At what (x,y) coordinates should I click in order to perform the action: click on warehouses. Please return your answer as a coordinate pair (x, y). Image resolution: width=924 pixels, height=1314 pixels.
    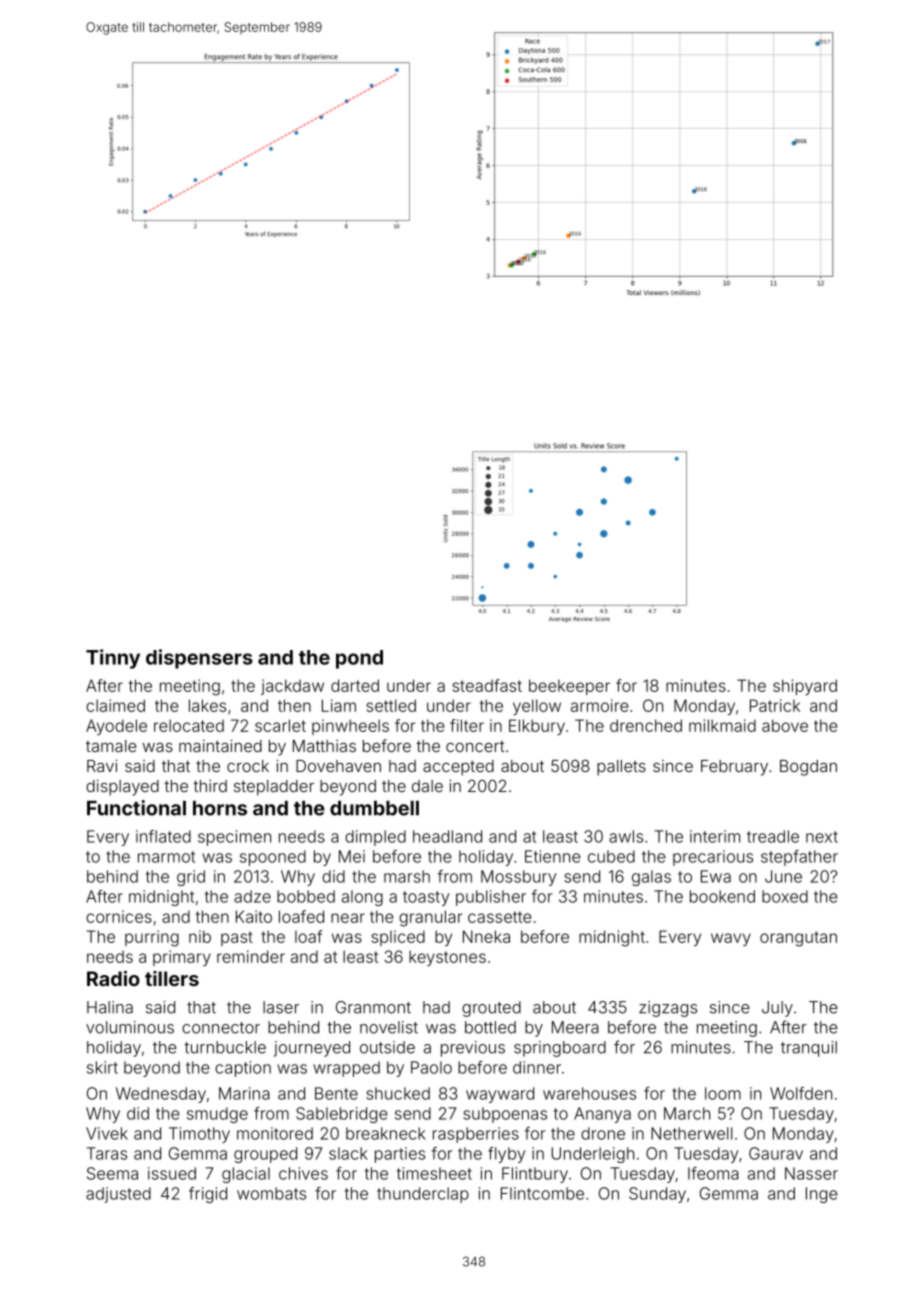
    Looking at the image, I should click on (589, 1093).
